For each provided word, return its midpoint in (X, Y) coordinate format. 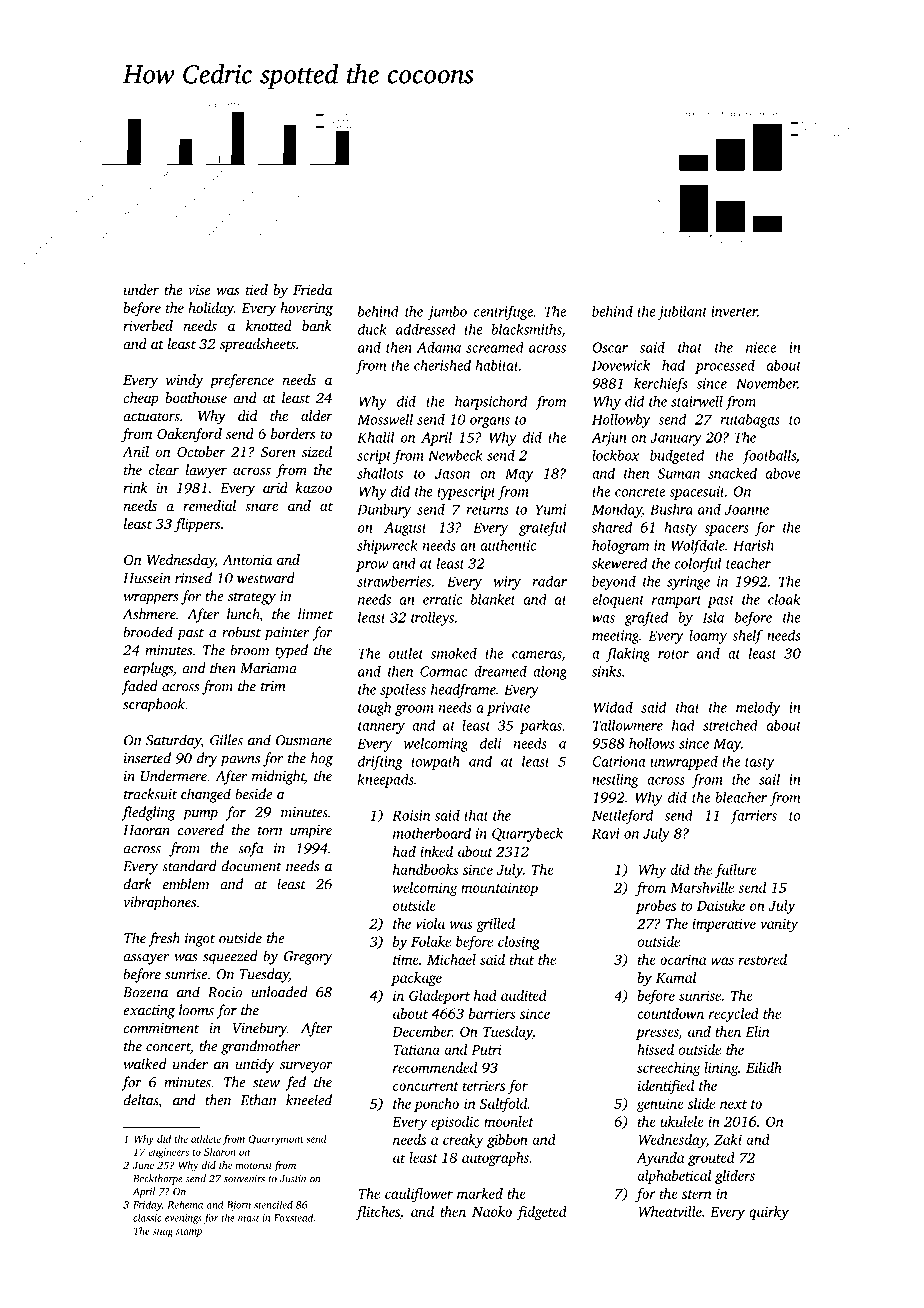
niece (761, 347)
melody (758, 709)
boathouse (196, 397)
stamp (189, 1233)
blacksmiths (526, 330)
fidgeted (542, 1213)
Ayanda (660, 1159)
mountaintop (499, 889)
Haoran (146, 830)
